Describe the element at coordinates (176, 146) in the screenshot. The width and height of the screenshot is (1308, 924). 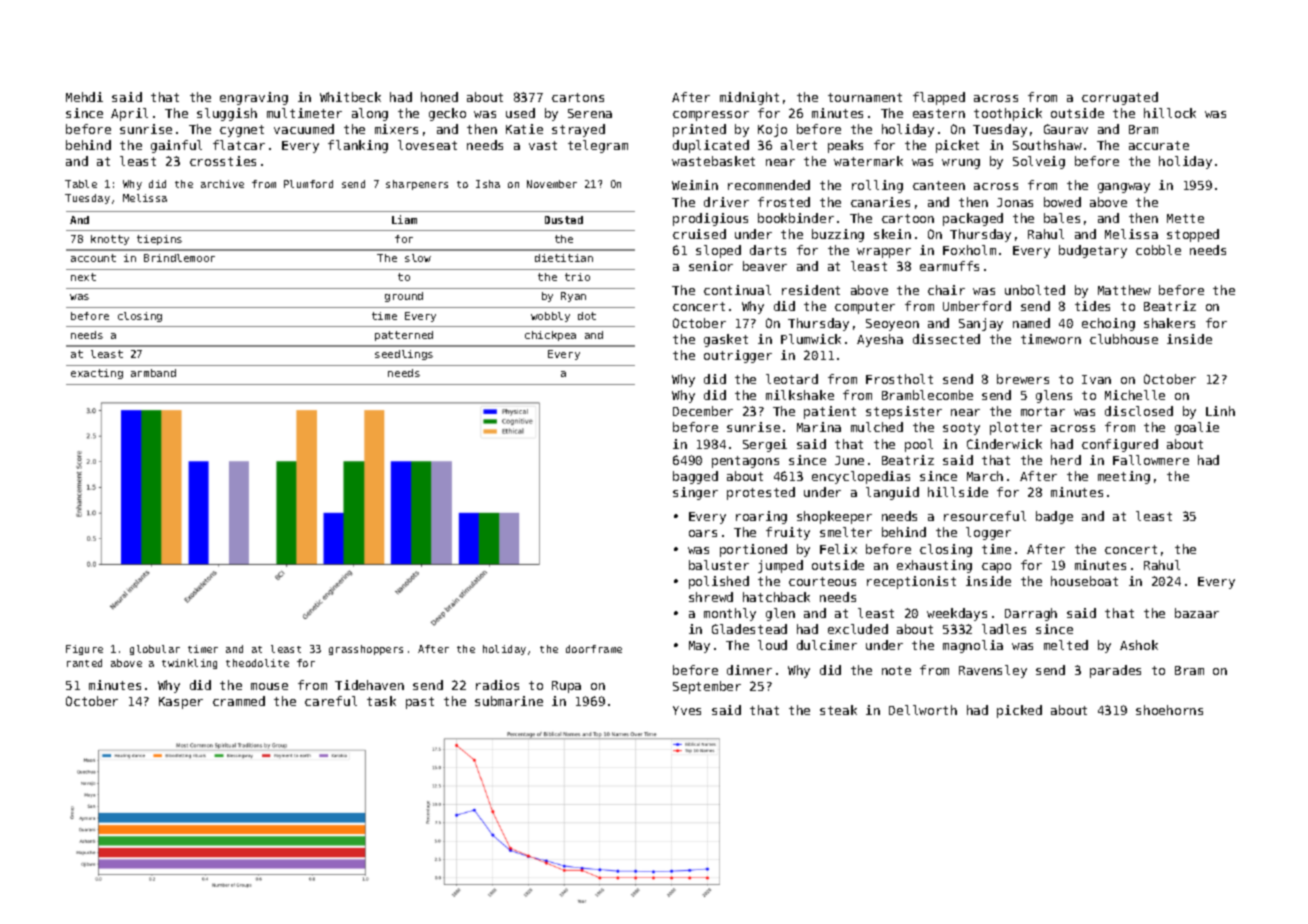
I see `gainful` at that location.
